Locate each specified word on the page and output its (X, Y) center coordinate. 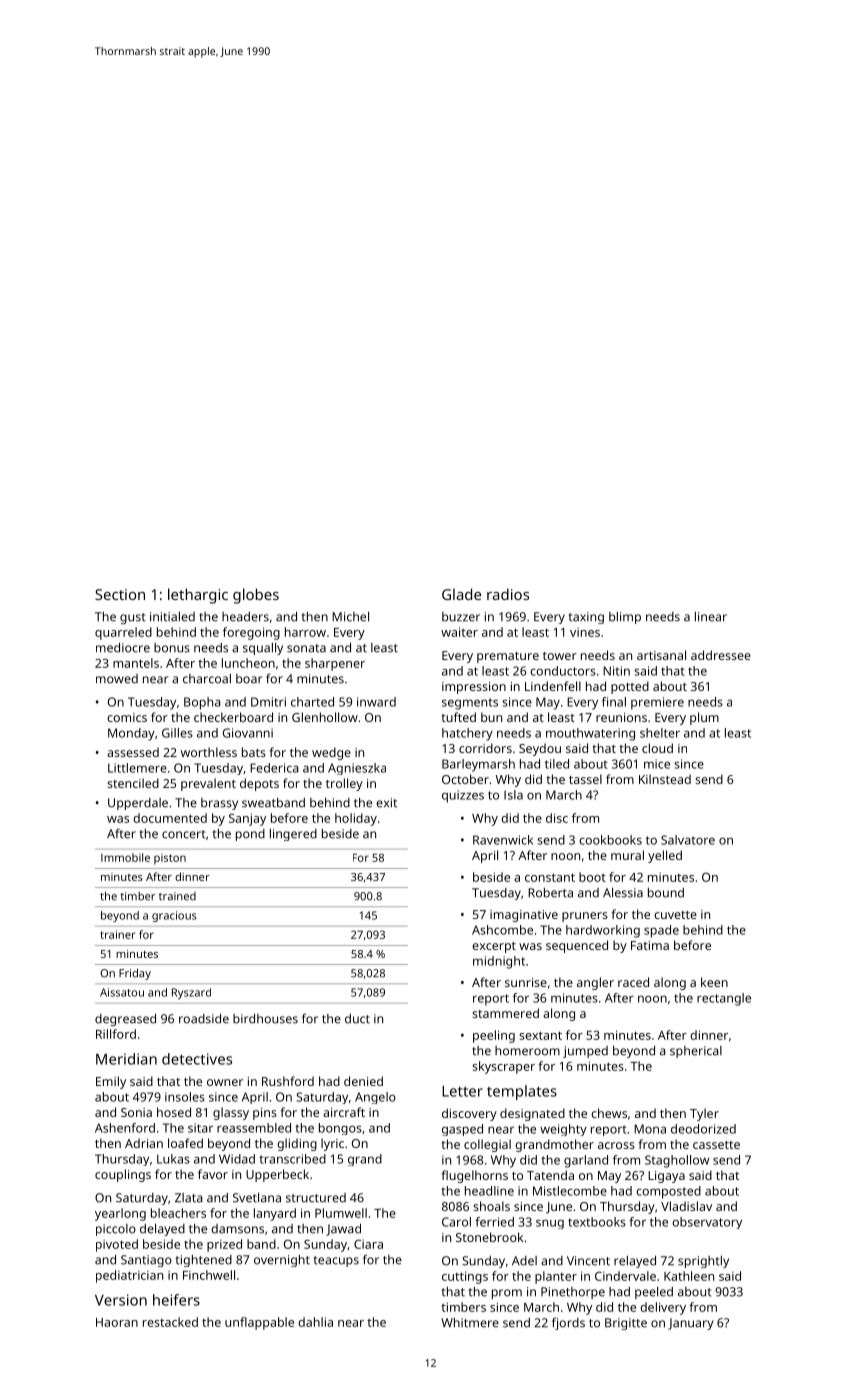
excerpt (494, 947)
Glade (461, 594)
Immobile (125, 857)
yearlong (120, 1214)
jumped (585, 1052)
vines (585, 632)
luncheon (248, 663)
